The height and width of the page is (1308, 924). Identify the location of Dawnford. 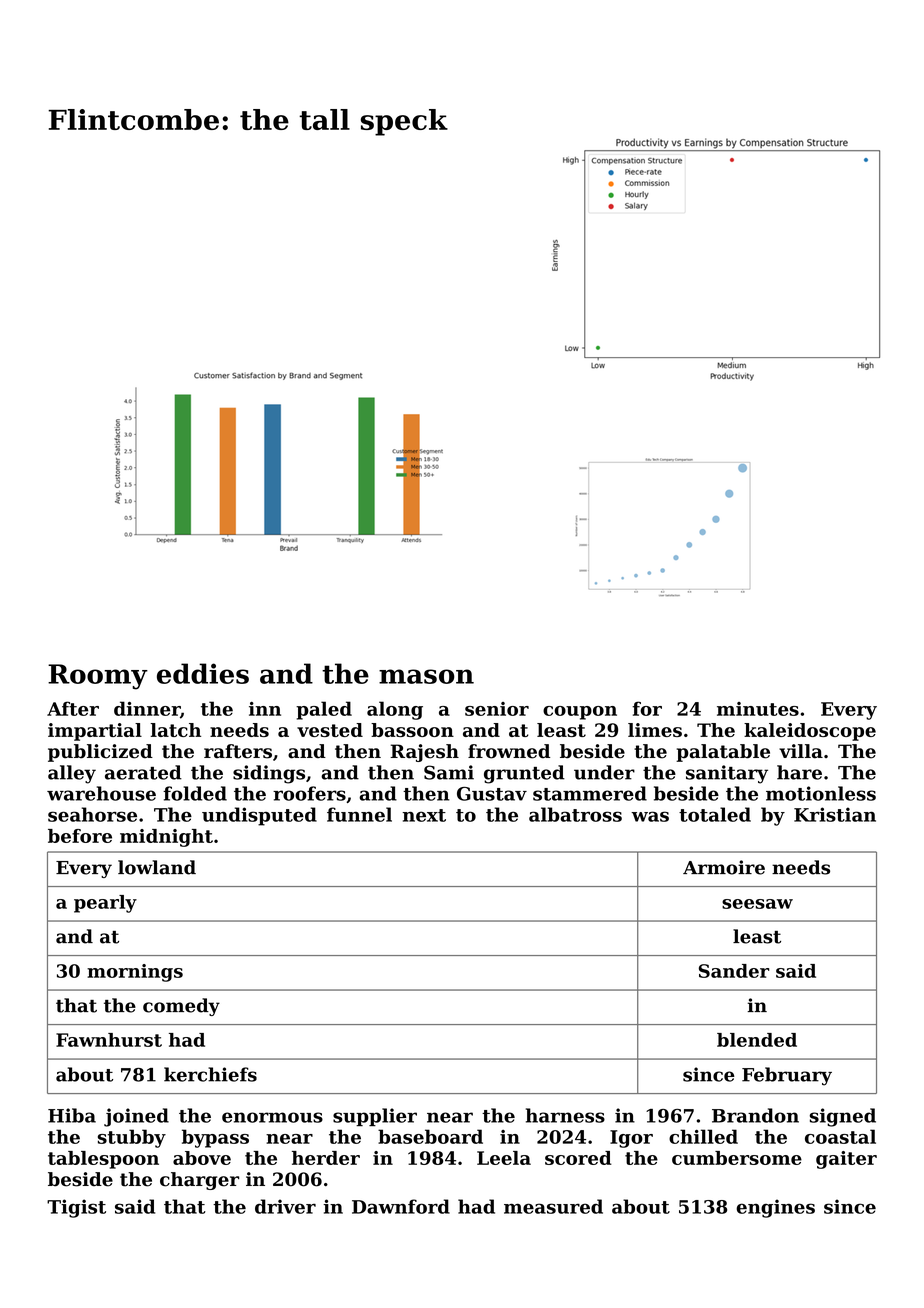
(401, 1206).
